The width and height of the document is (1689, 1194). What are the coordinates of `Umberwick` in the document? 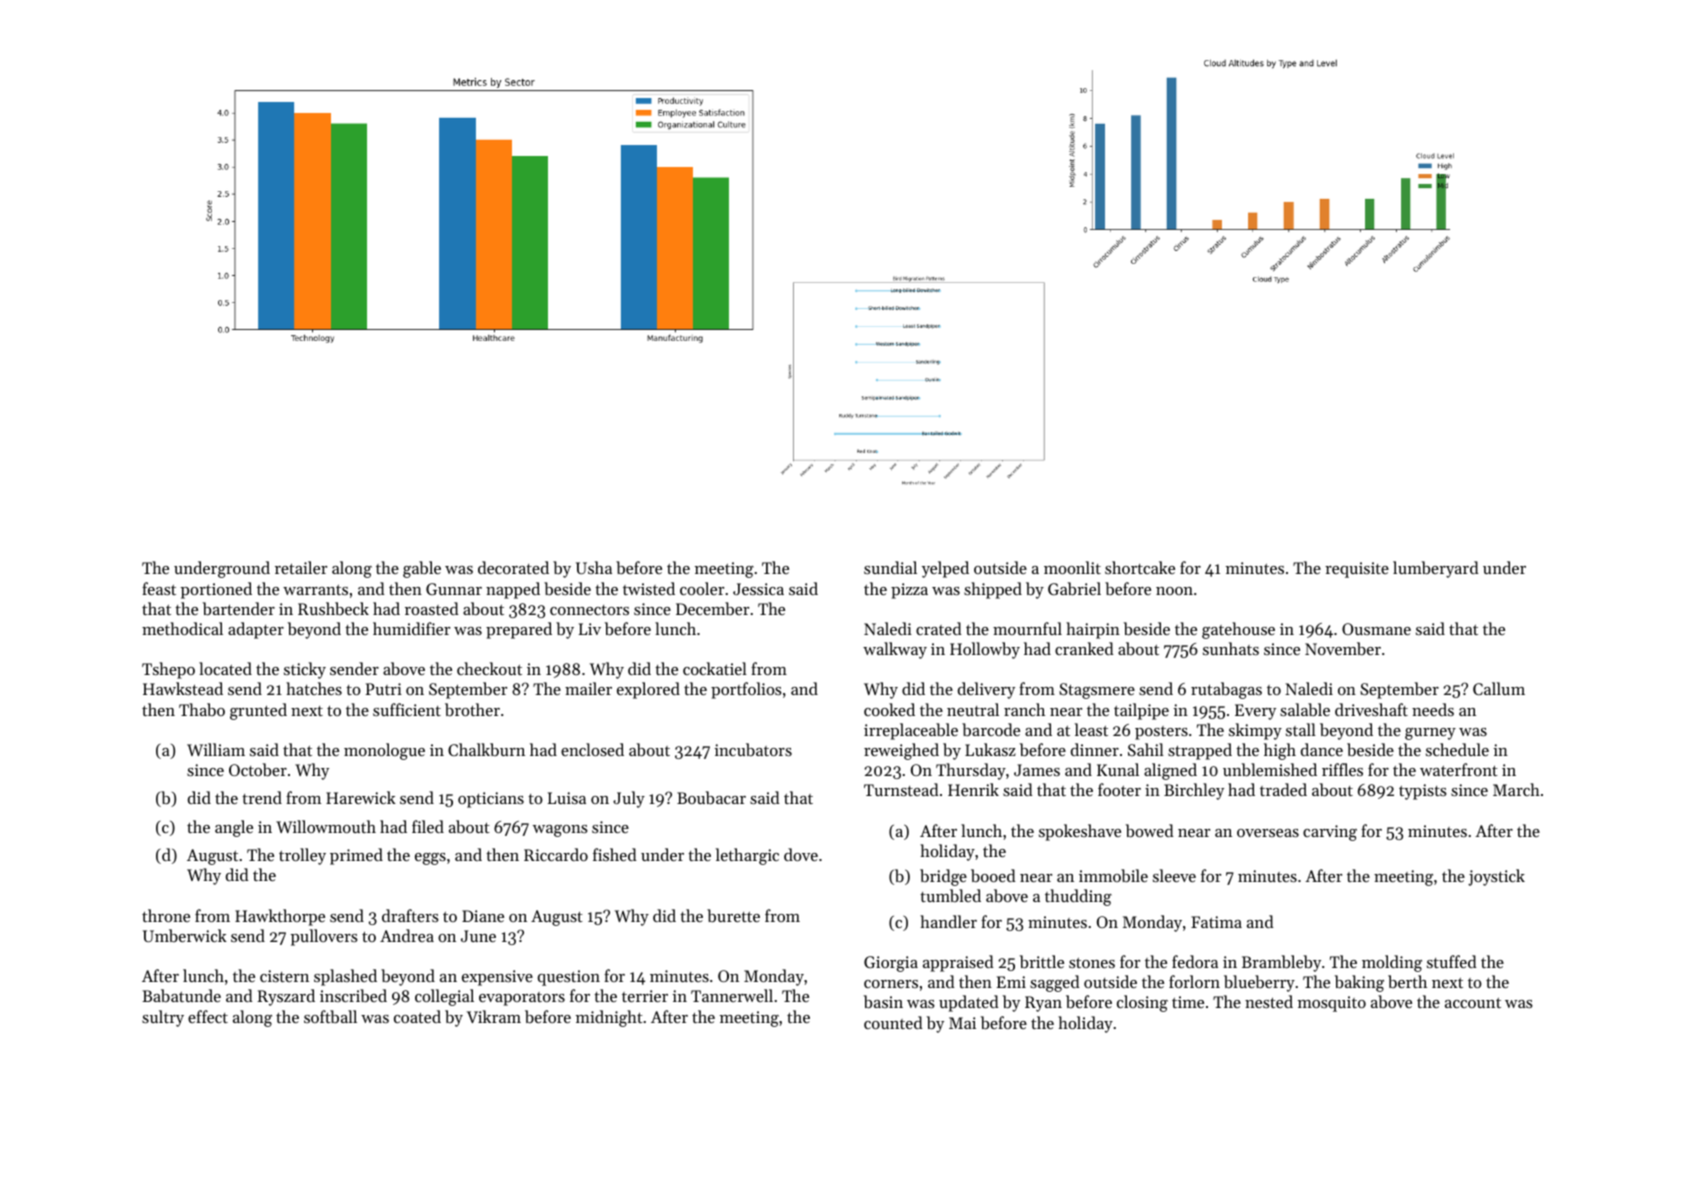 It's located at (185, 935).
